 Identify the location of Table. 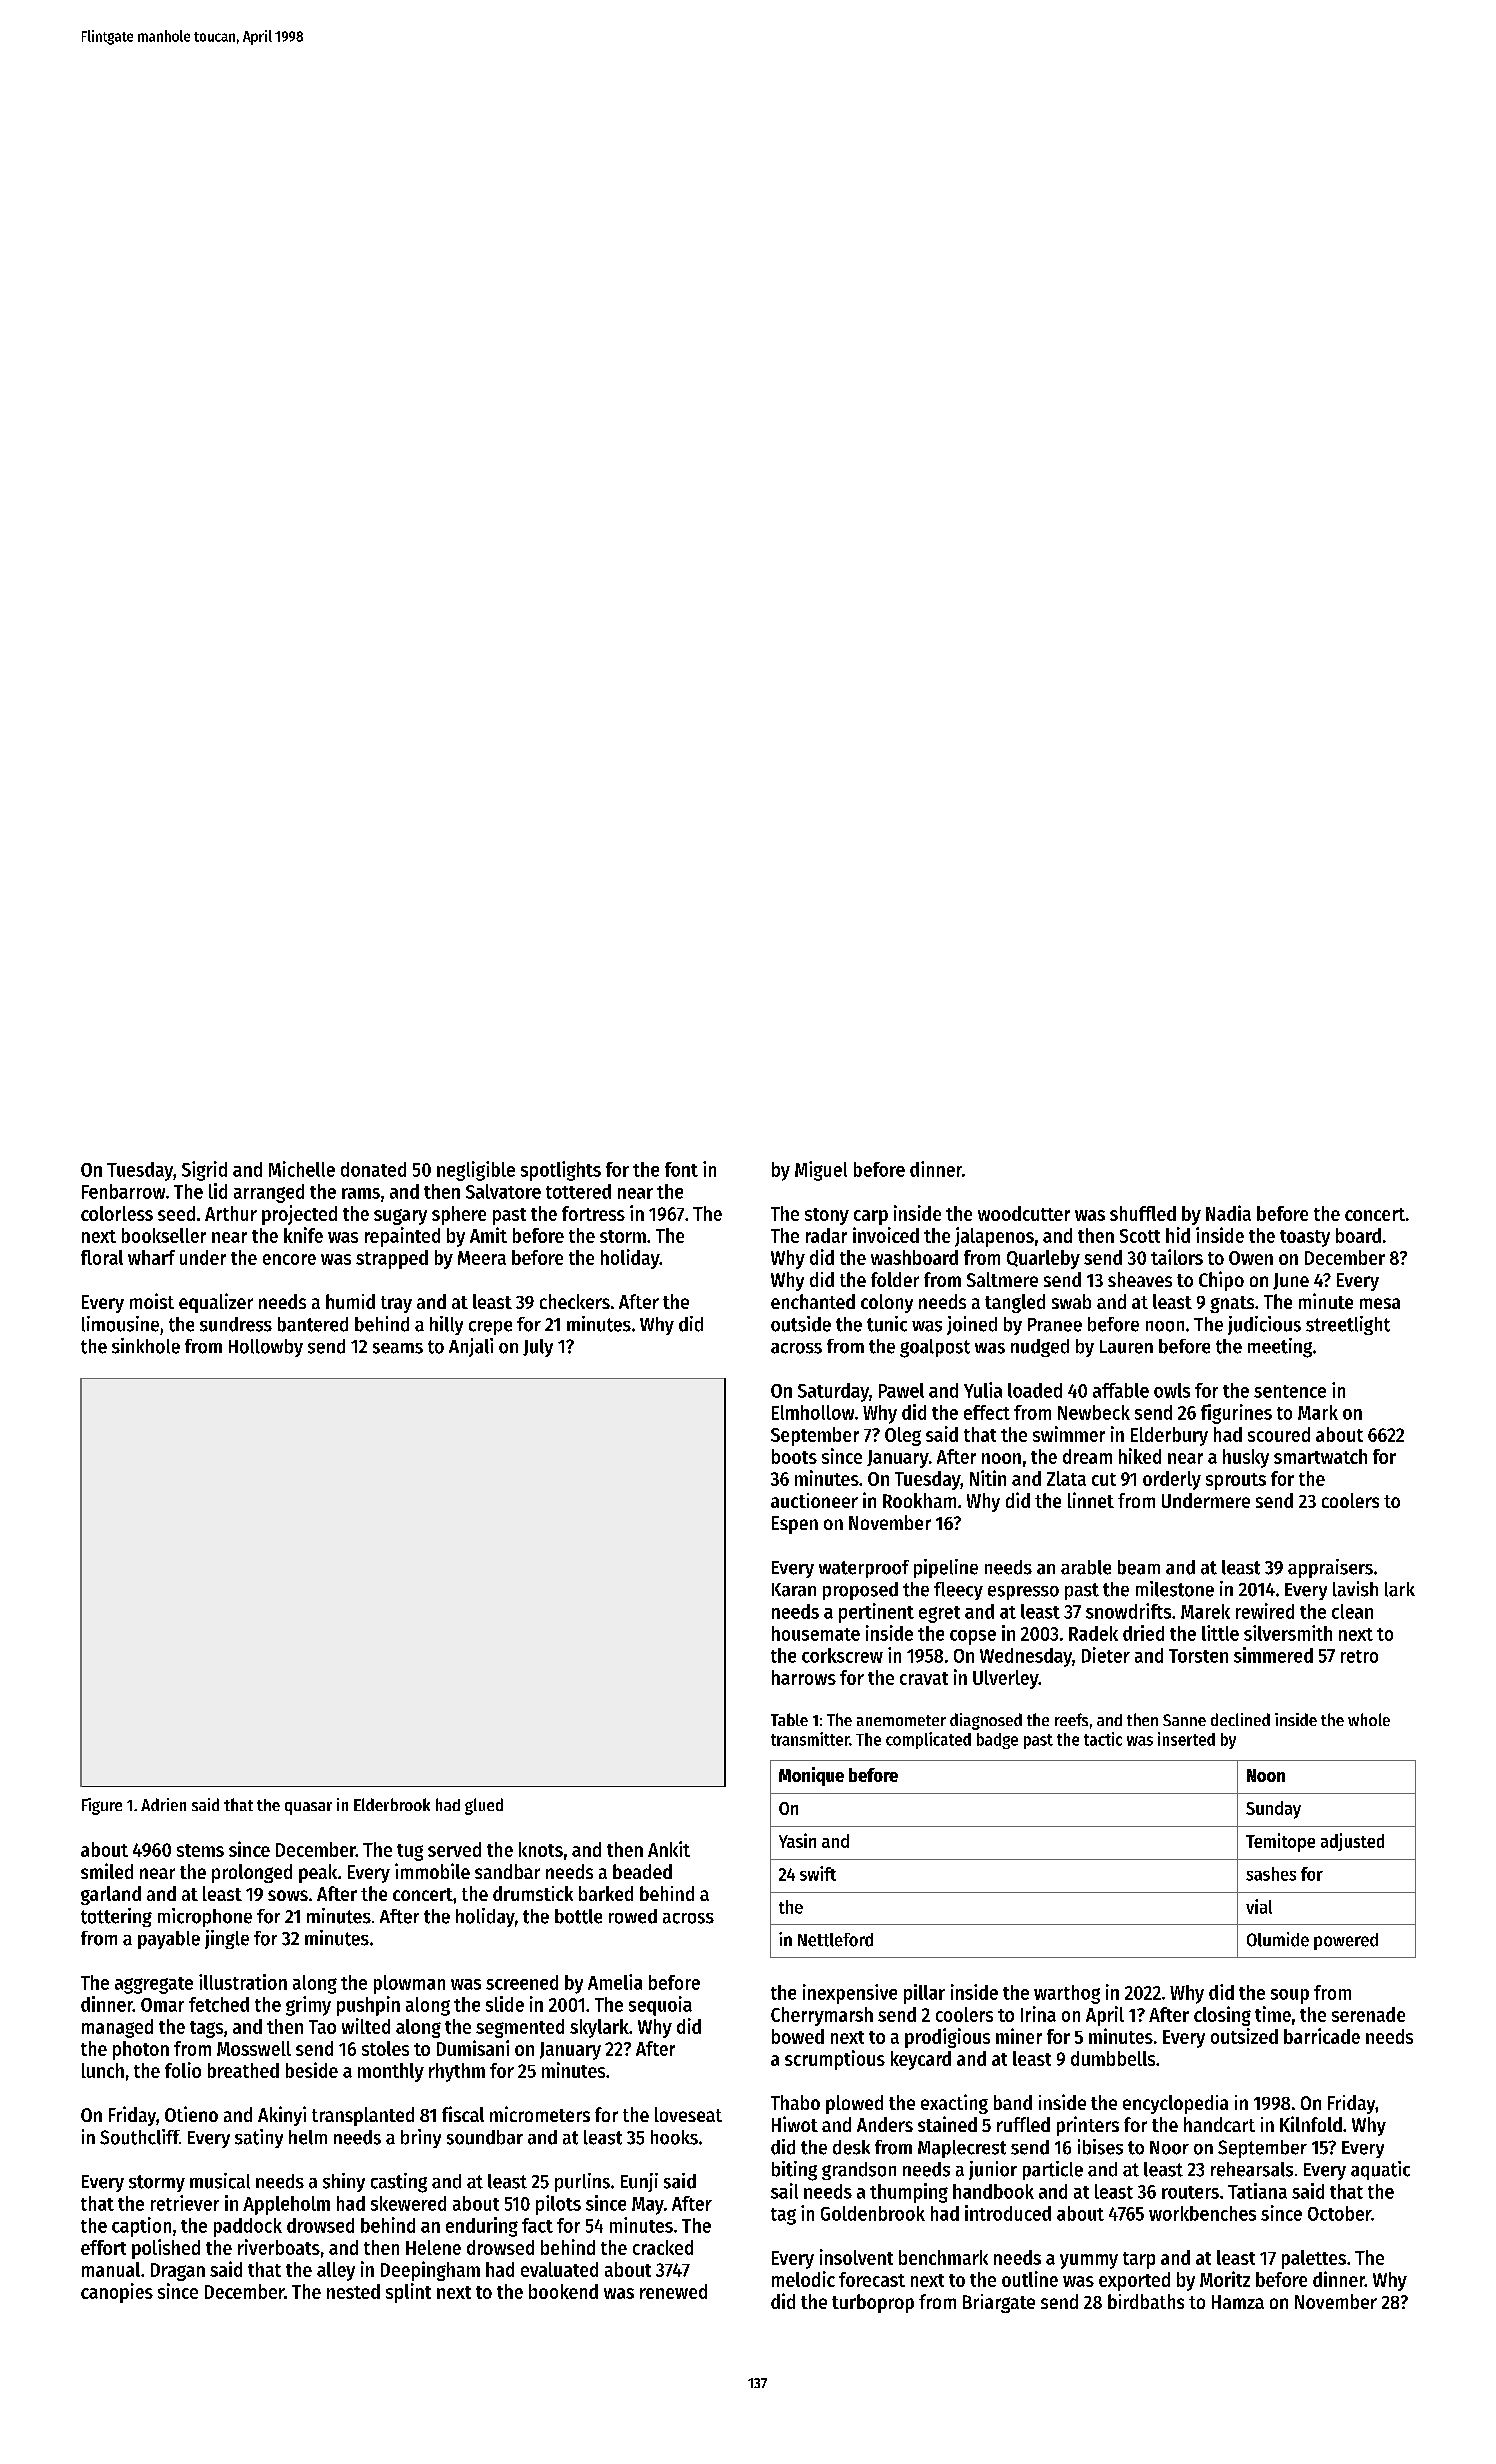
(789, 1719).
